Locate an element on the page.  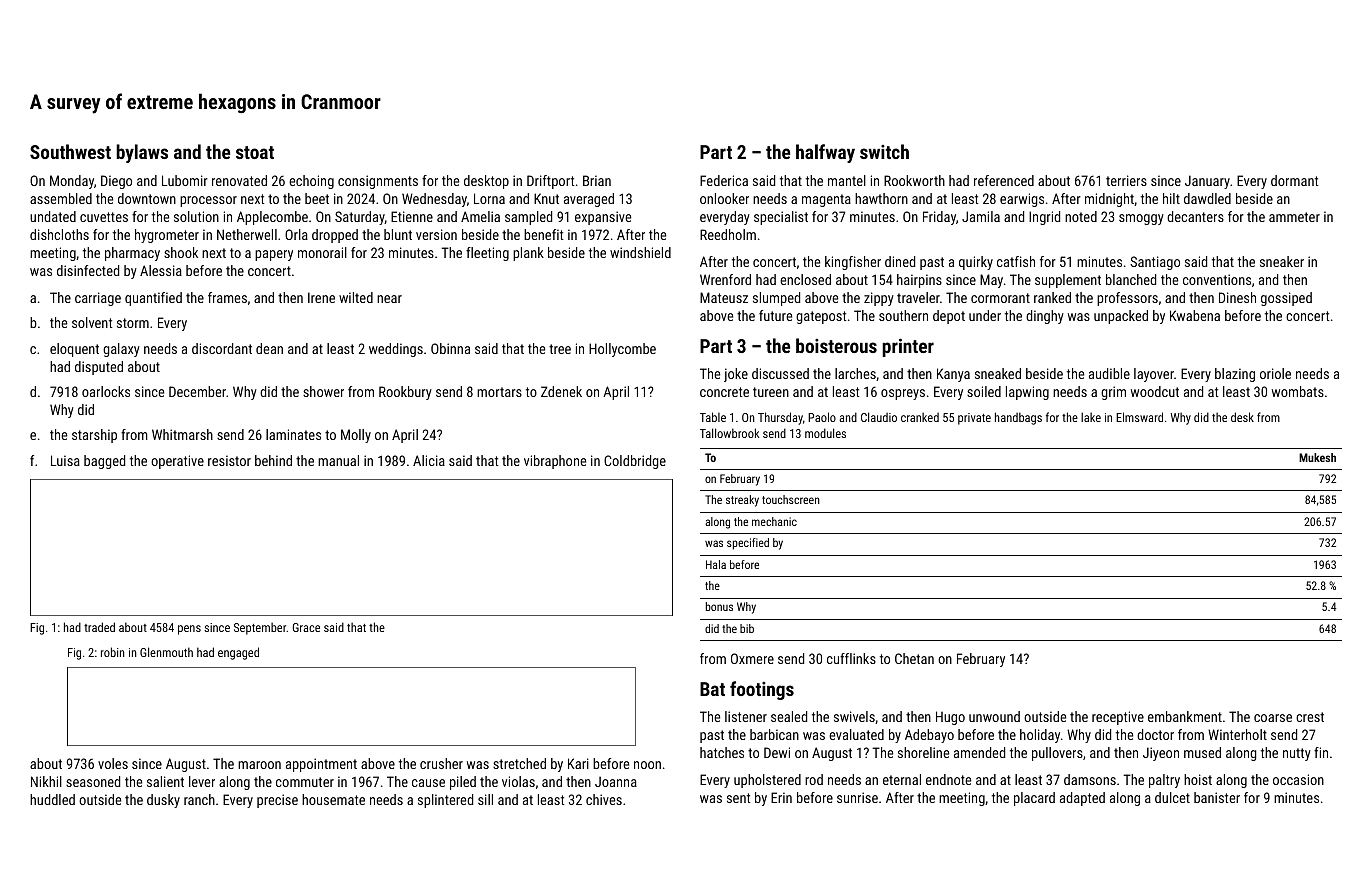
sunrise is located at coordinates (857, 797).
